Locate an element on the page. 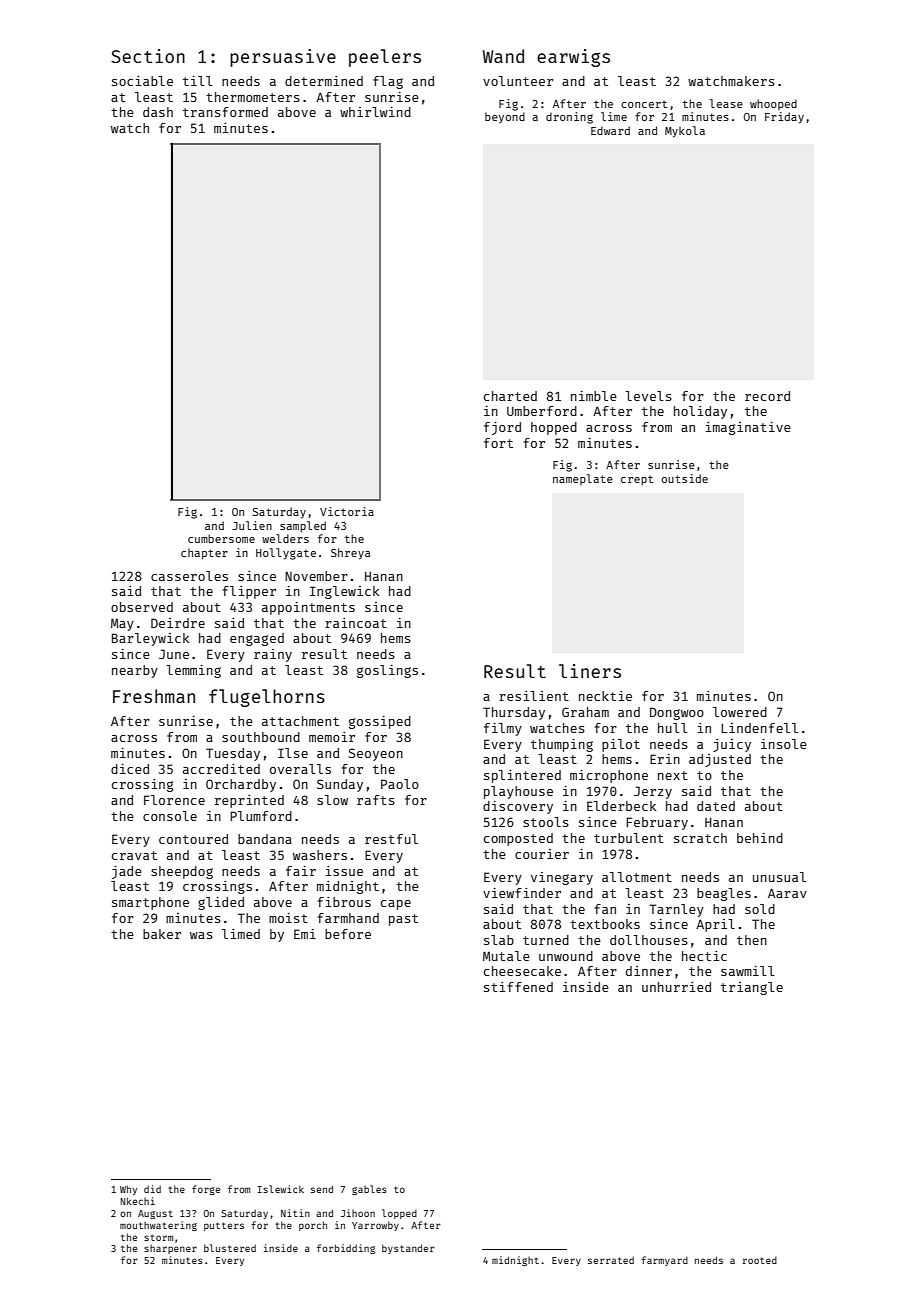  Yarrowby is located at coordinates (375, 1226).
